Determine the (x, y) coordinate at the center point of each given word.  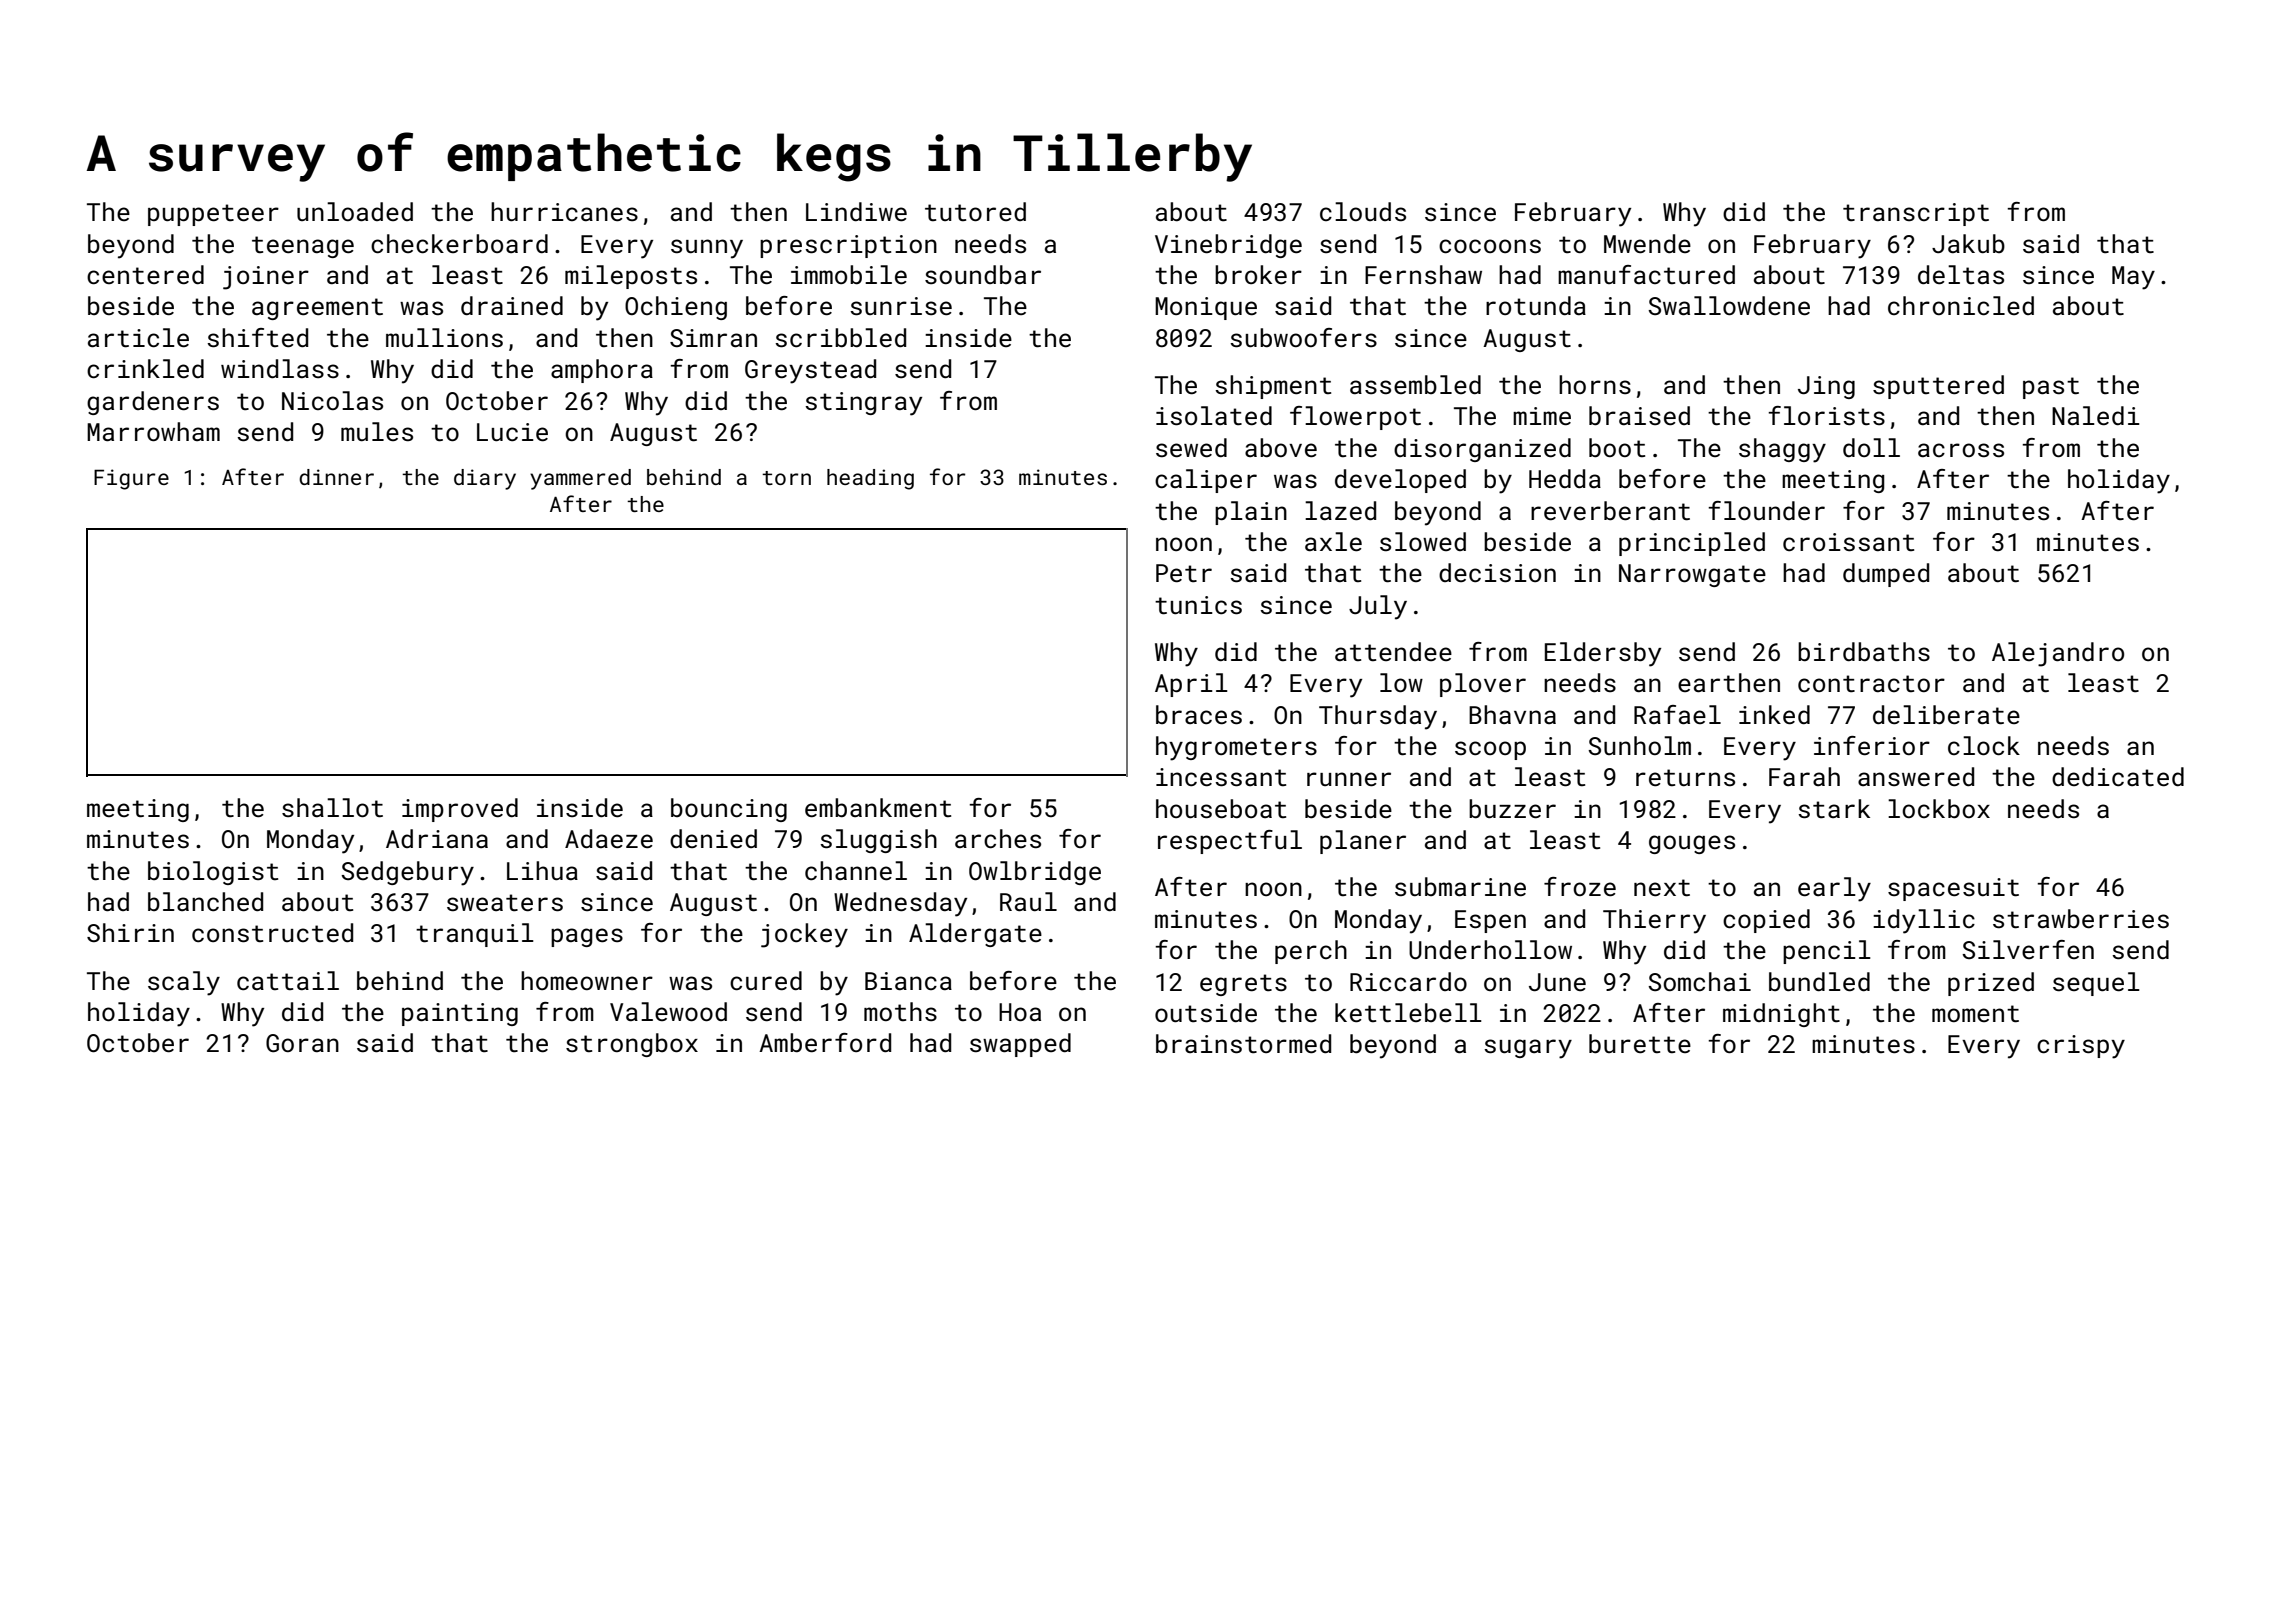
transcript (1916, 214)
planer (1363, 842)
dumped (1886, 575)
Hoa (1020, 1012)
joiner (266, 278)
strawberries (2081, 919)
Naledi (2096, 416)
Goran (302, 1043)
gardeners (153, 403)
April (1191, 685)
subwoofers (1303, 338)
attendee (1393, 652)
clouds (1363, 211)
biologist (213, 873)
